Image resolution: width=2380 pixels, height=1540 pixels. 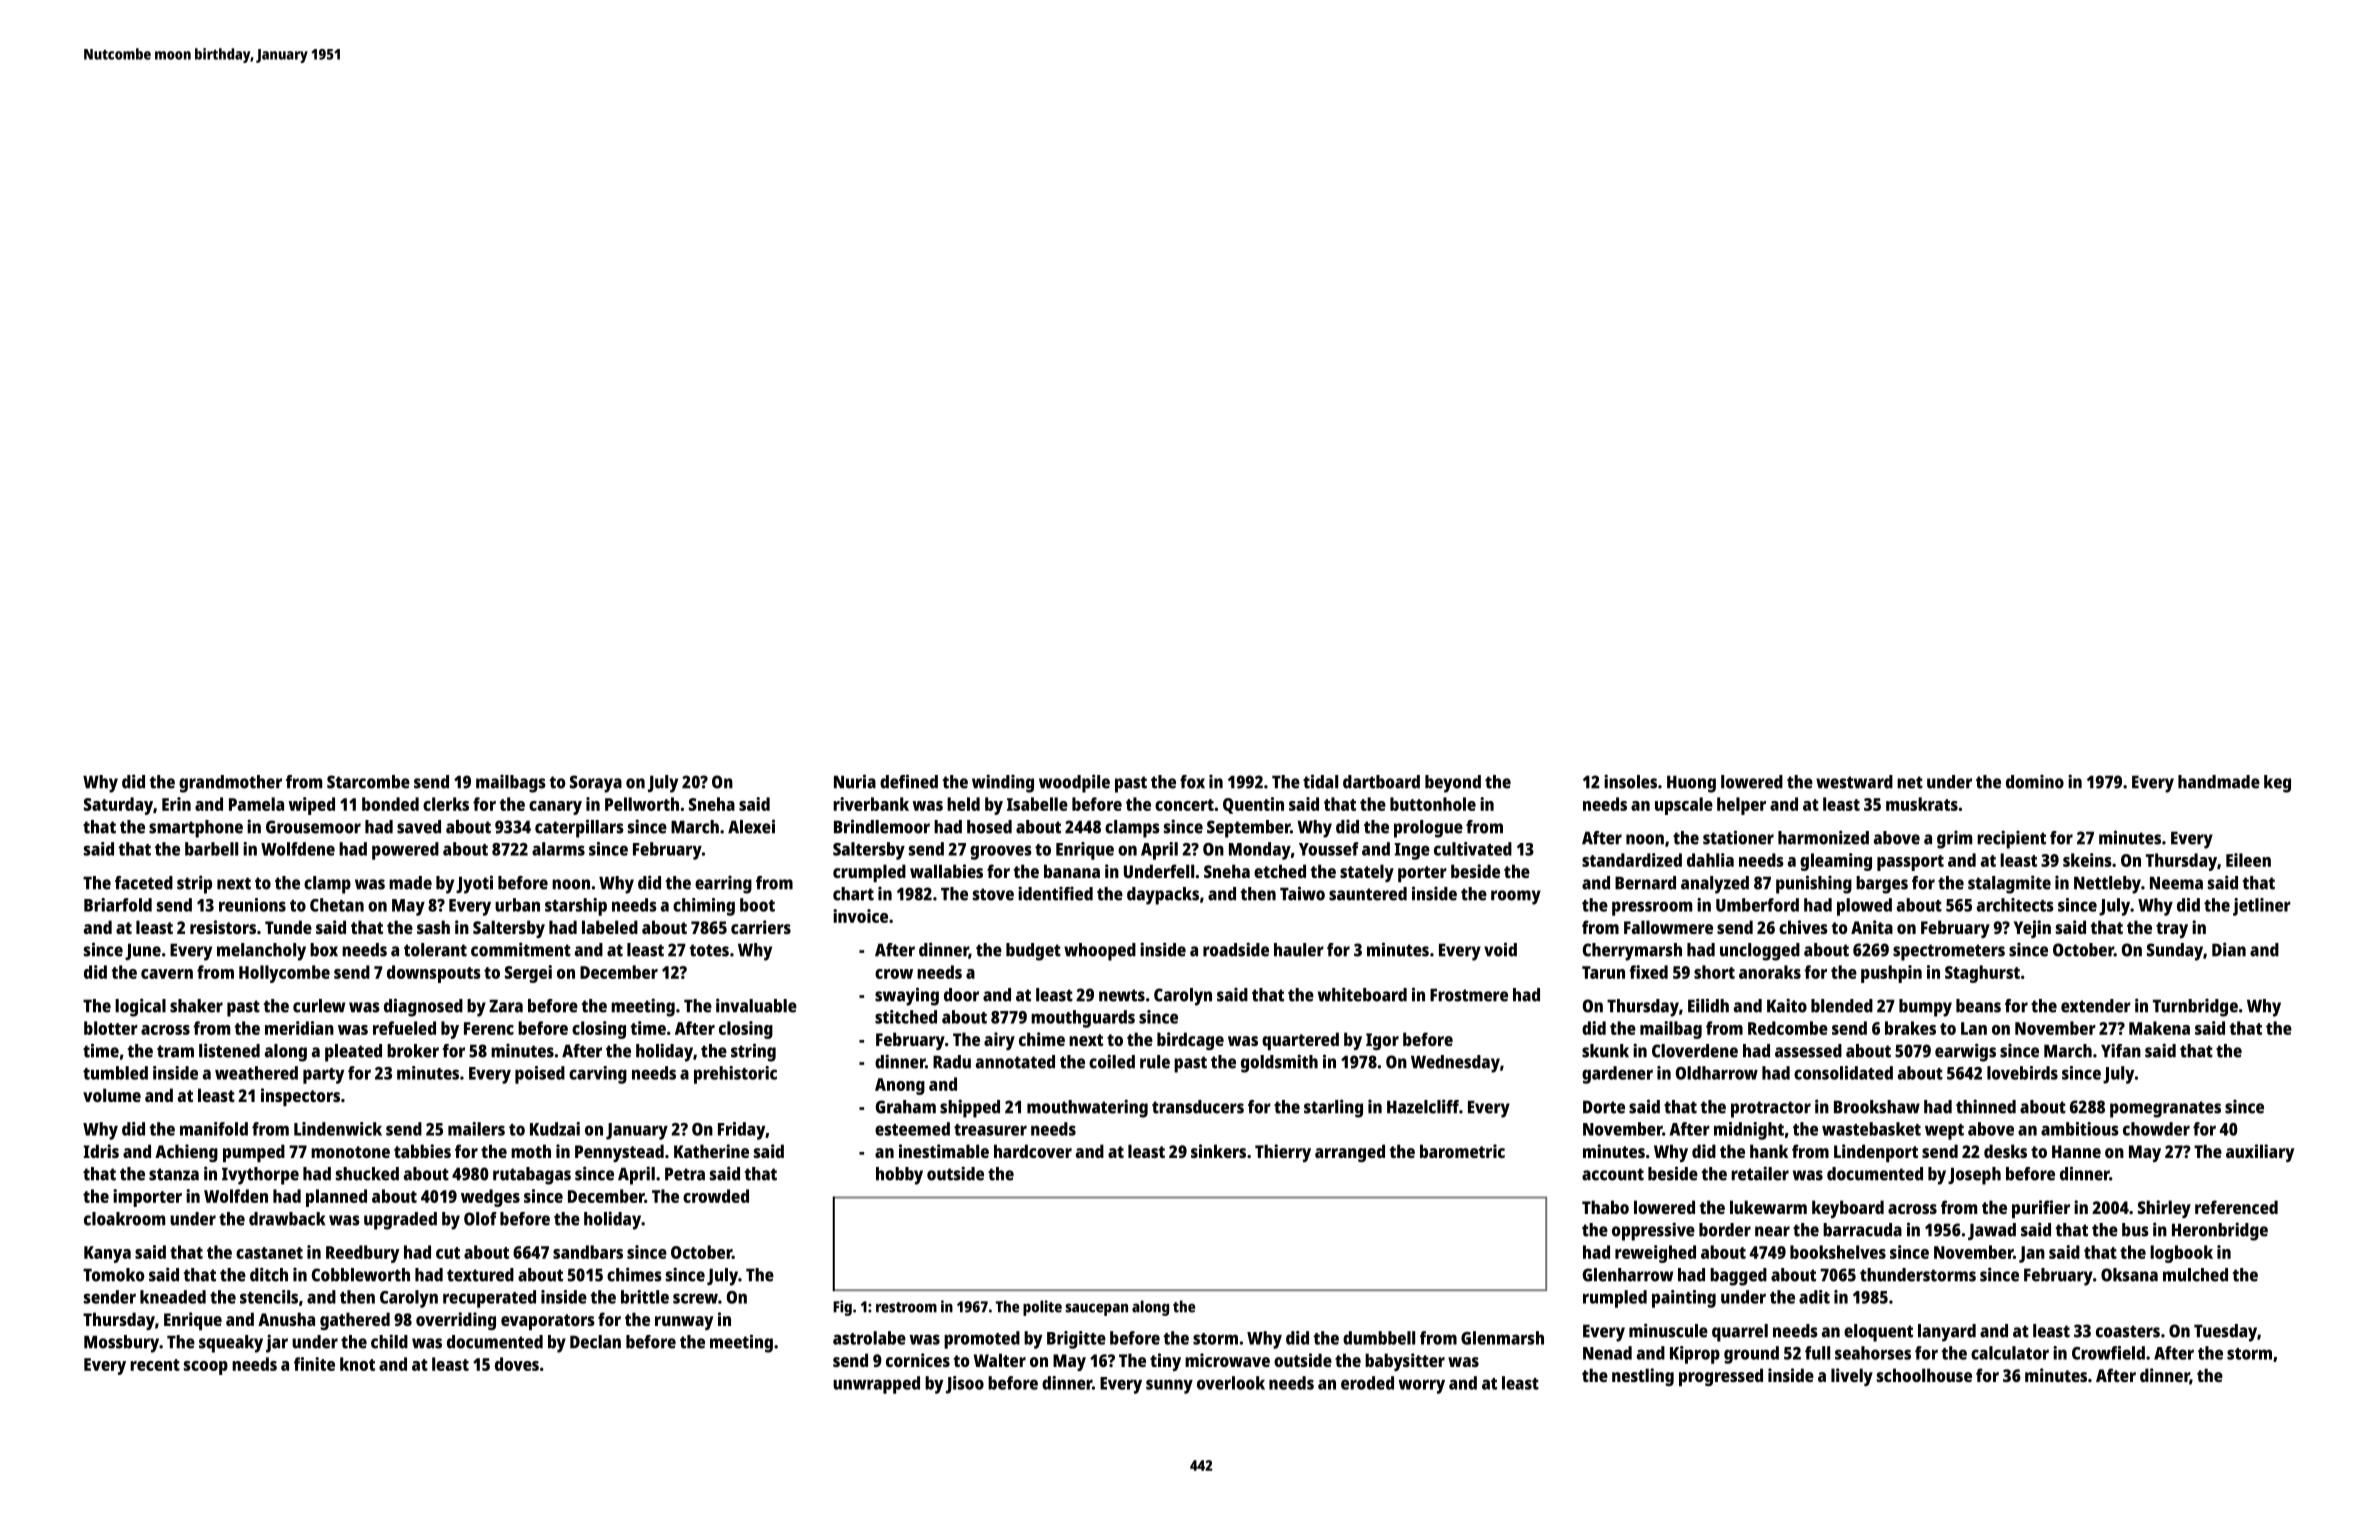 I want to click on party, so click(x=323, y=1076).
